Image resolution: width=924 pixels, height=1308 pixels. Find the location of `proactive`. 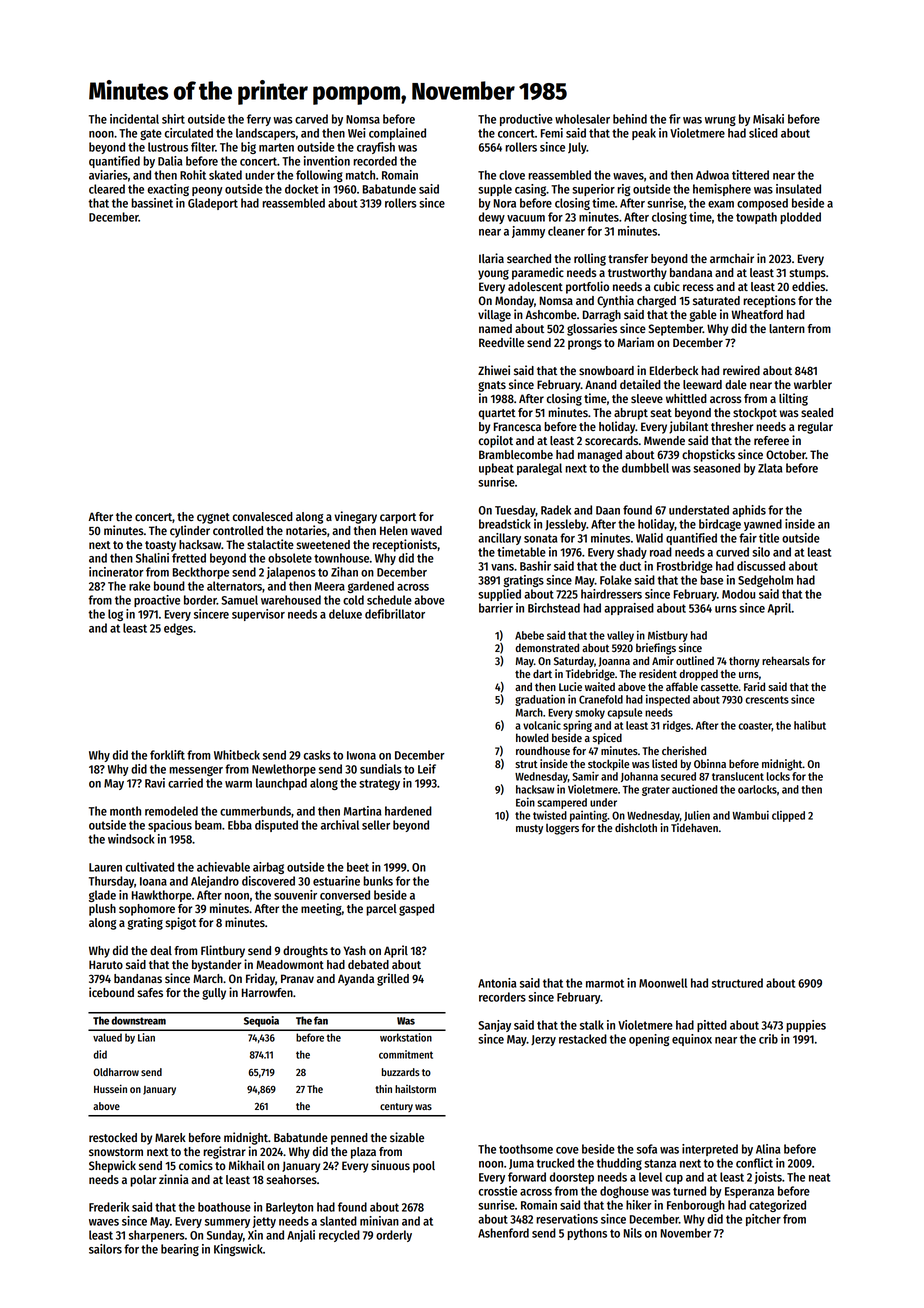

proactive is located at coordinates (157, 601).
